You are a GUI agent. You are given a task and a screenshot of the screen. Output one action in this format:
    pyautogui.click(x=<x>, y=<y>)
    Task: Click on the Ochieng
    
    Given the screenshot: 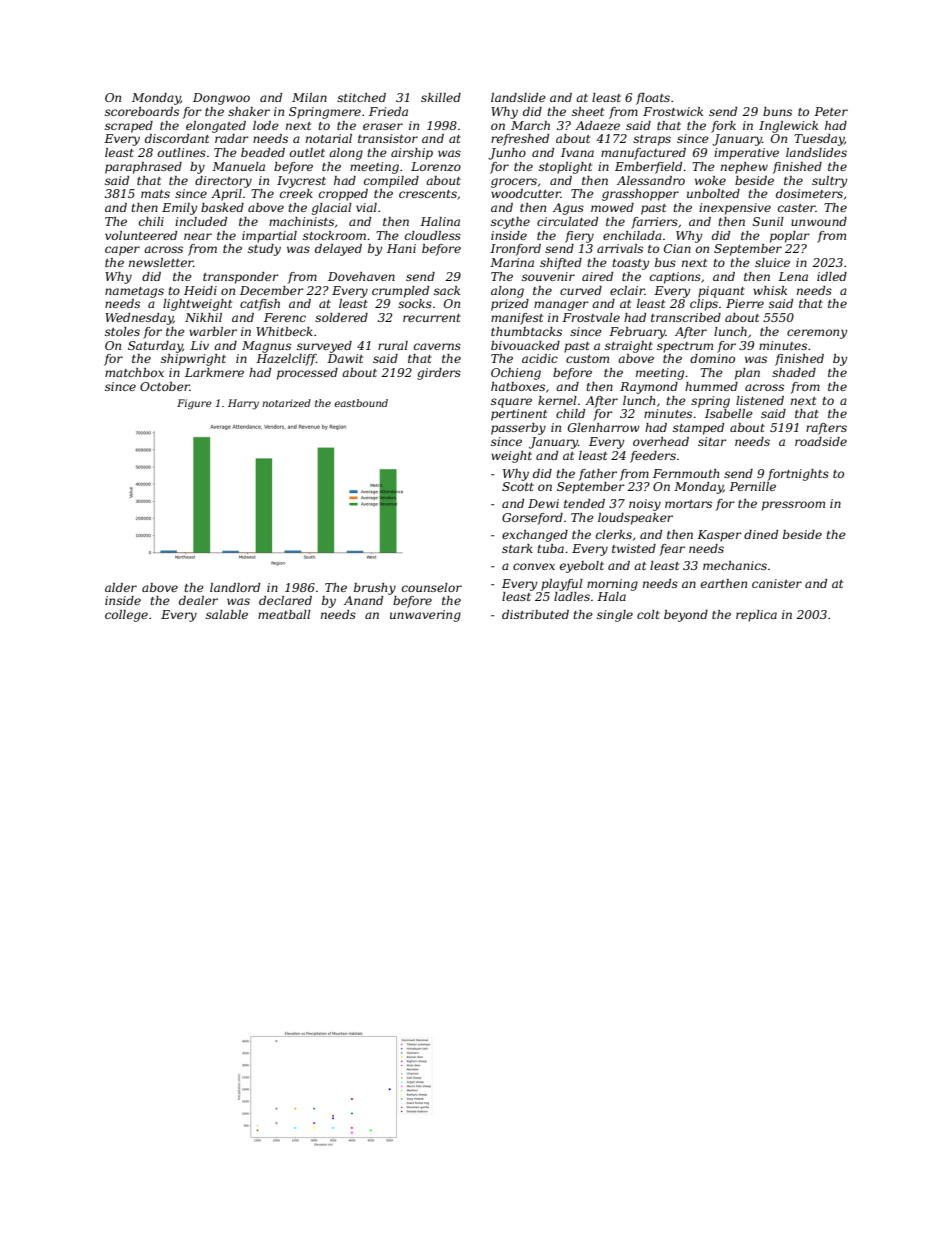 What is the action you would take?
    pyautogui.click(x=516, y=374)
